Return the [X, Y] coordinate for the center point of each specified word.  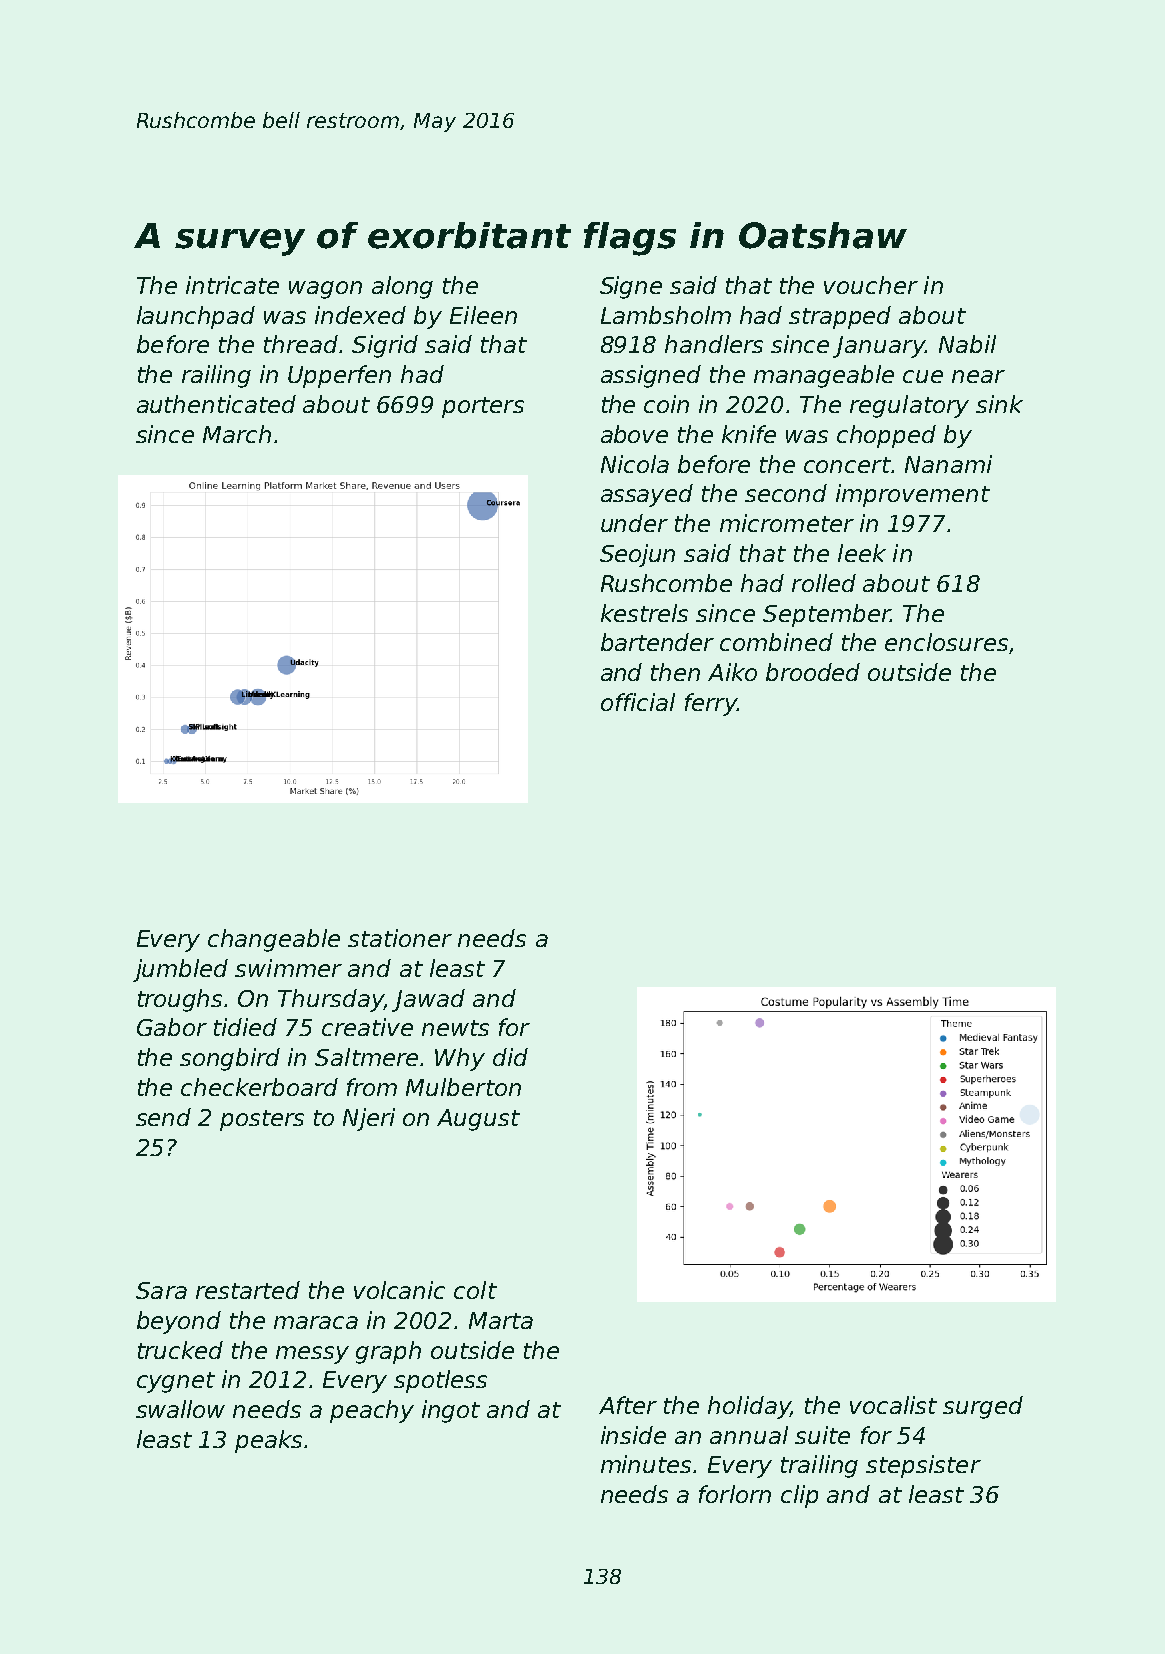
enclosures [946, 642]
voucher [871, 285]
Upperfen [339, 376]
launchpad [196, 317]
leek [862, 553]
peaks [268, 1441]
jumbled [180, 970]
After [628, 1405]
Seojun [637, 555]
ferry [711, 704]
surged [983, 1407]
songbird [230, 1059]
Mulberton [463, 1087]
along [402, 287]
